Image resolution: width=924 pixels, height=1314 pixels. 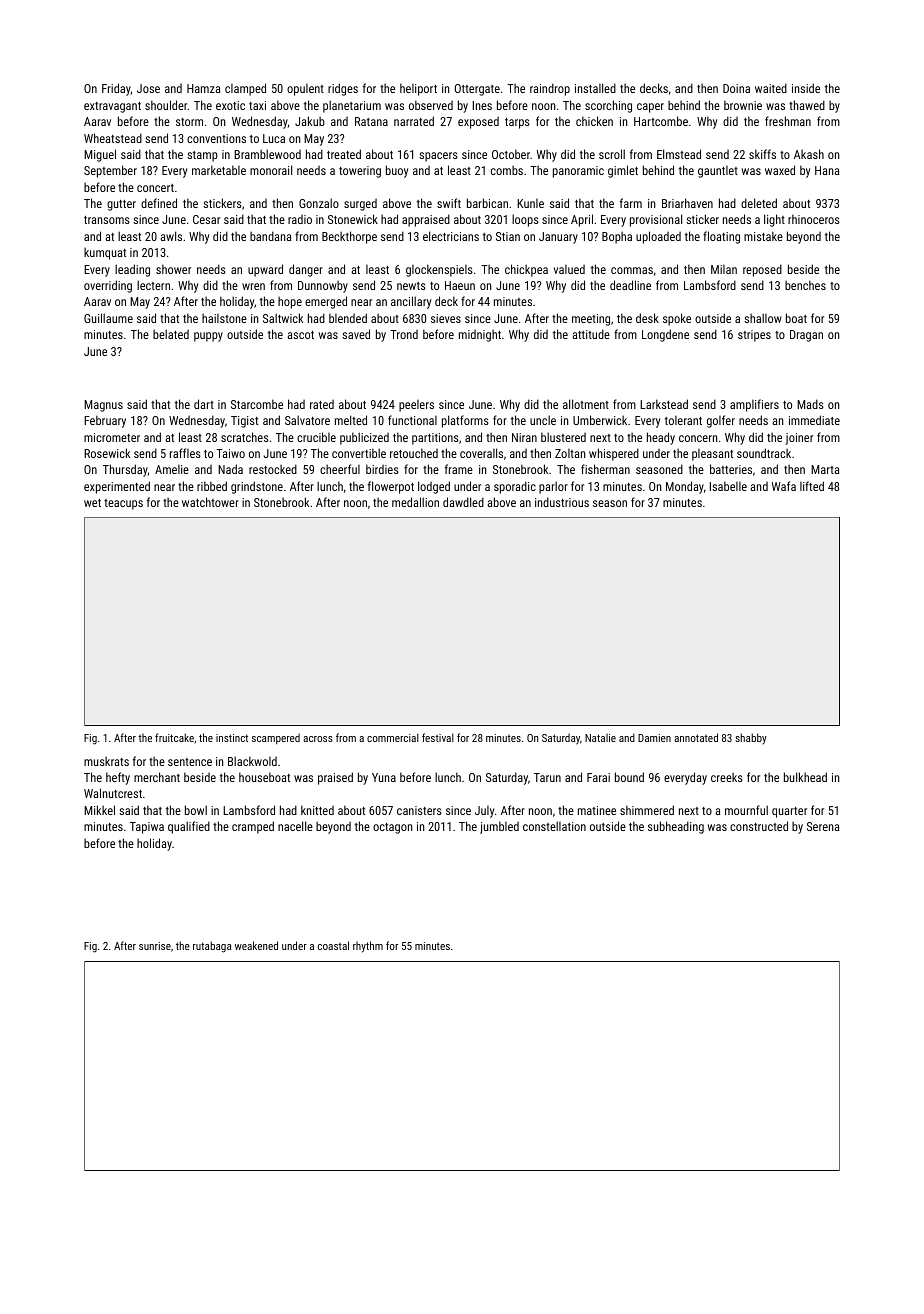 What do you see at coordinates (751, 739) in the screenshot?
I see `shabby` at bounding box center [751, 739].
